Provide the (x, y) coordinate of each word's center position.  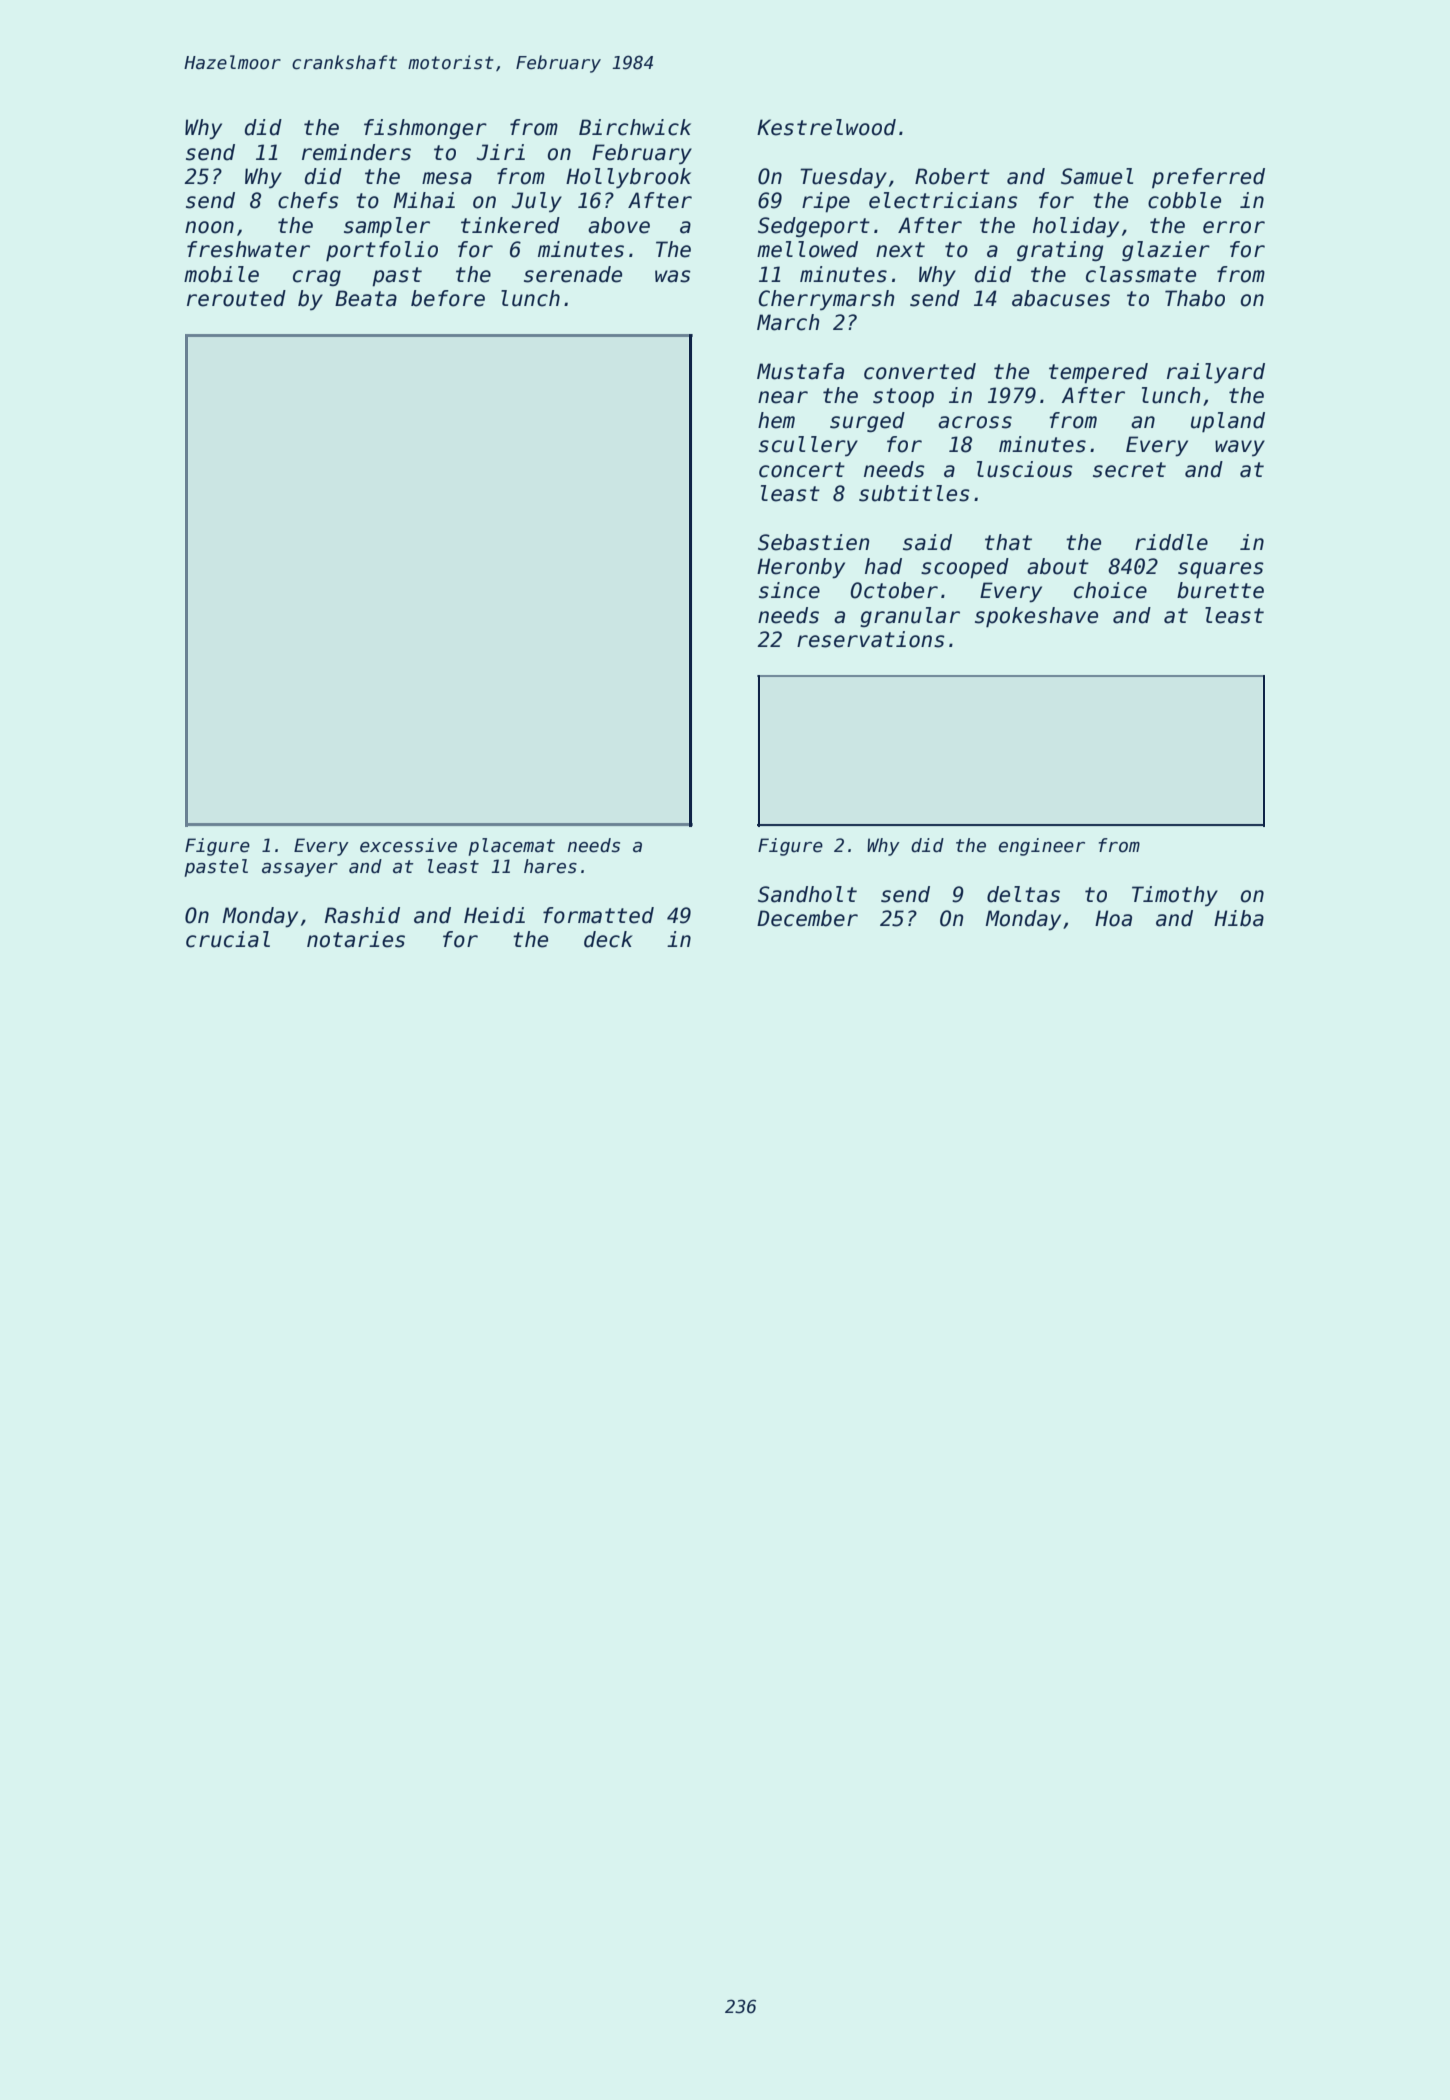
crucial (228, 939)
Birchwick (635, 127)
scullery (808, 446)
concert (802, 470)
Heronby (801, 568)
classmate (1141, 274)
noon (209, 227)
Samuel (1097, 176)
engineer (1042, 847)
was (673, 276)
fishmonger (425, 129)
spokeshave (1036, 617)
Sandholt (807, 894)
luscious (1025, 469)
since (789, 590)
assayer (300, 870)
